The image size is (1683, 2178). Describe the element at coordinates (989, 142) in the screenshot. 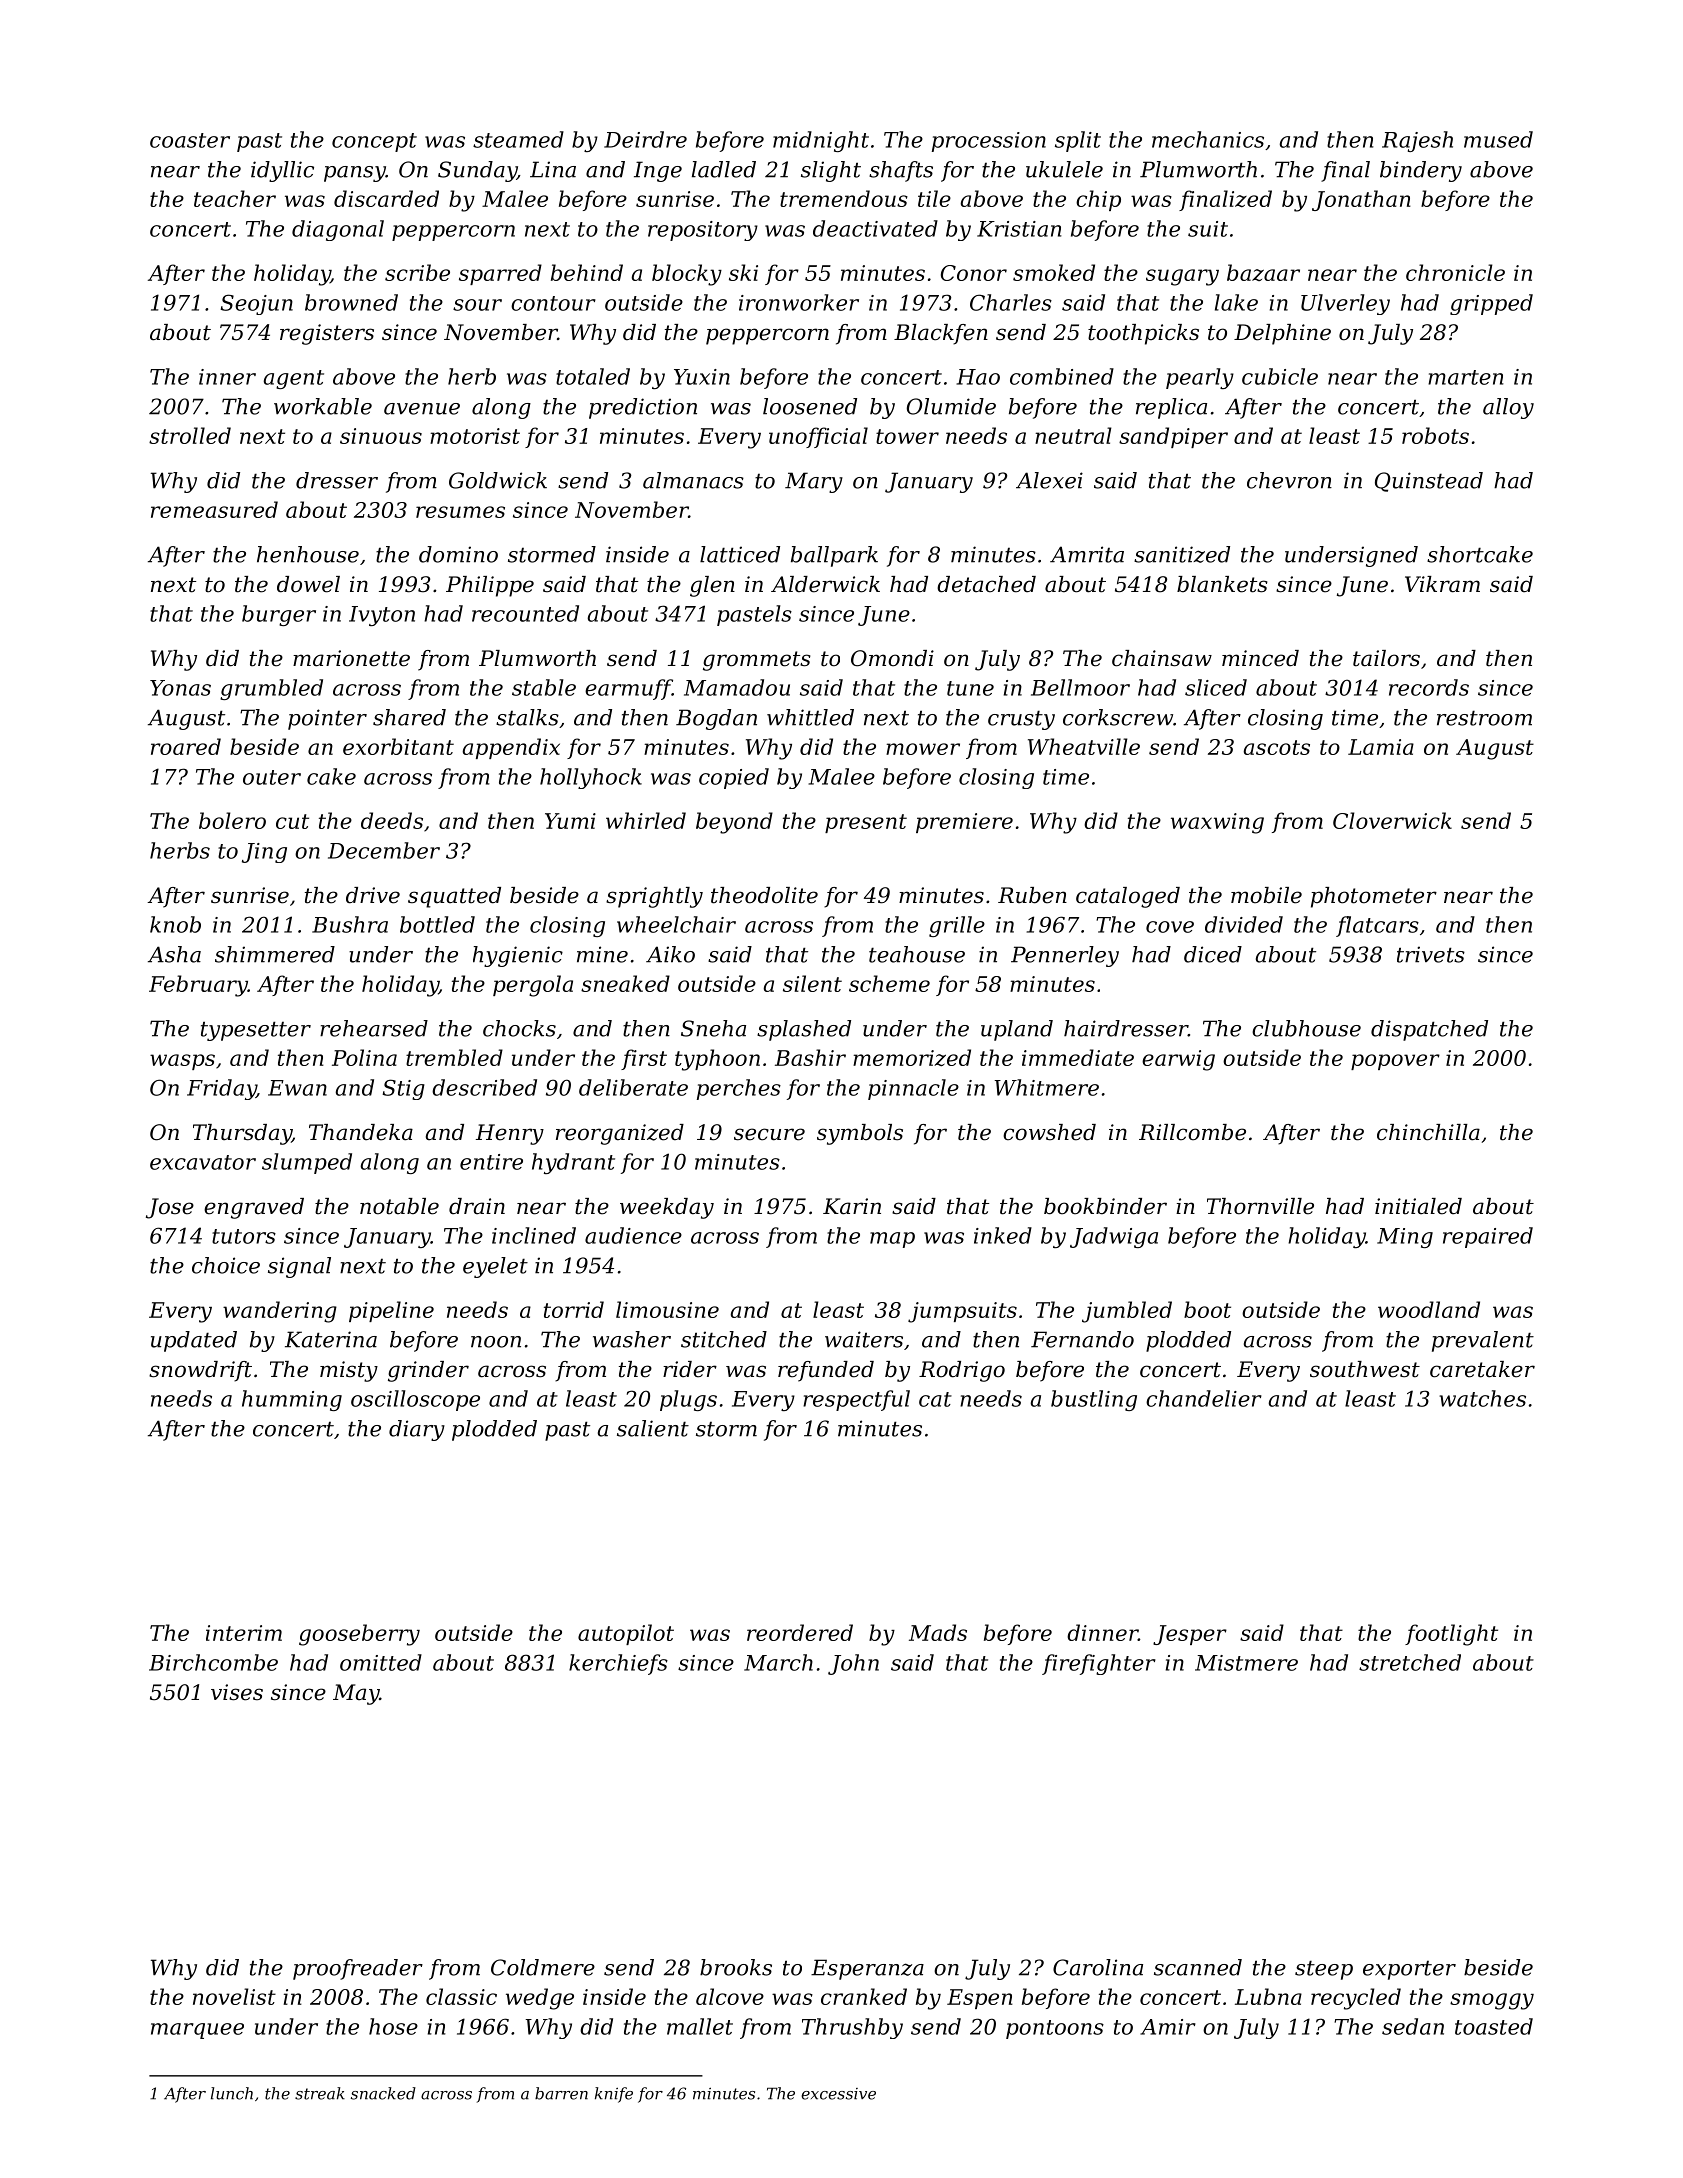

I see `procession` at that location.
